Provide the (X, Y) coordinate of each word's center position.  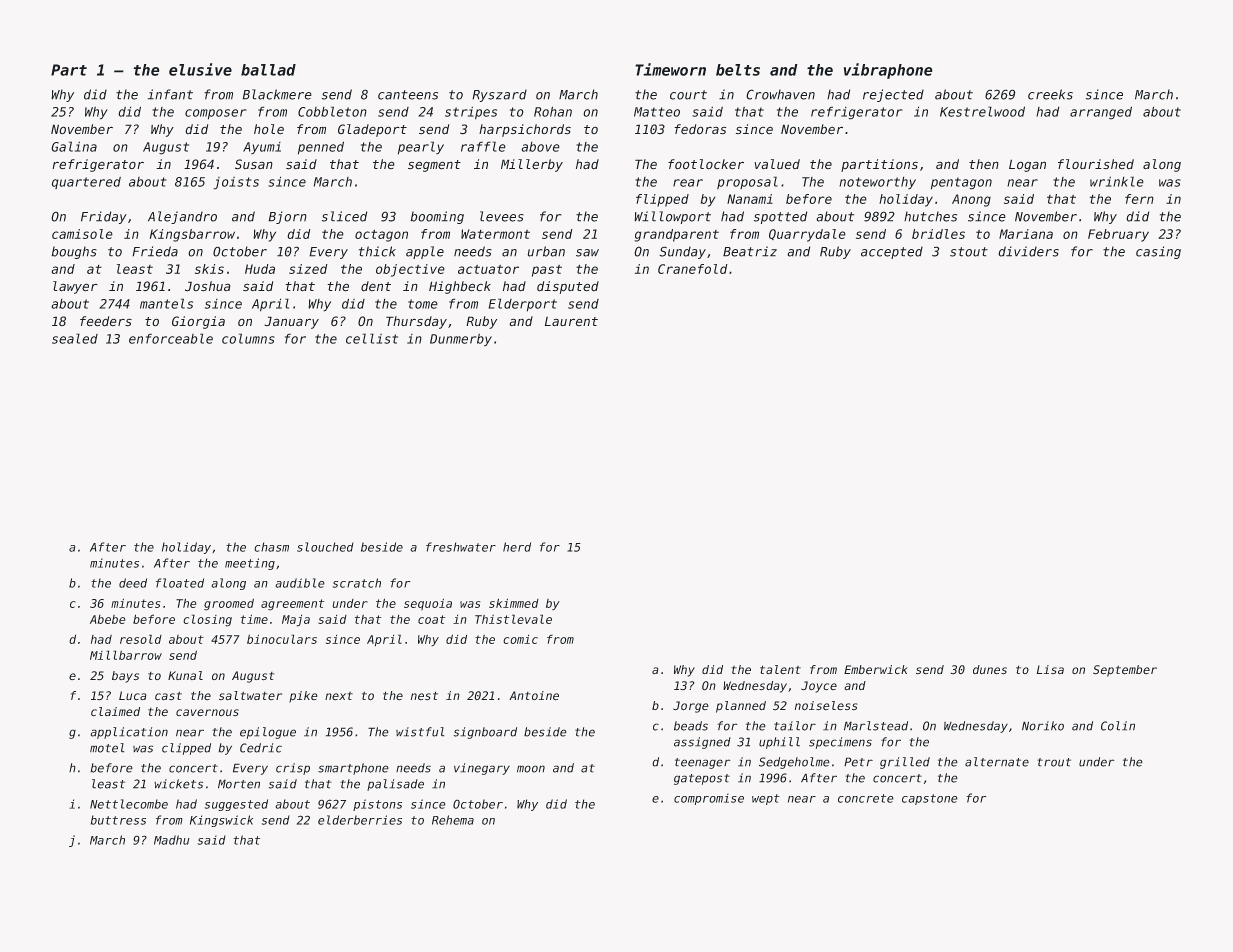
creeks (1050, 94)
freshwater (461, 547)
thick (377, 251)
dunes (990, 670)
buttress (118, 820)
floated (180, 583)
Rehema (453, 820)
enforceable (171, 338)
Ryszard (499, 95)
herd (517, 547)
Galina (74, 146)
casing (1158, 252)
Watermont (495, 234)
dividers (1028, 251)
